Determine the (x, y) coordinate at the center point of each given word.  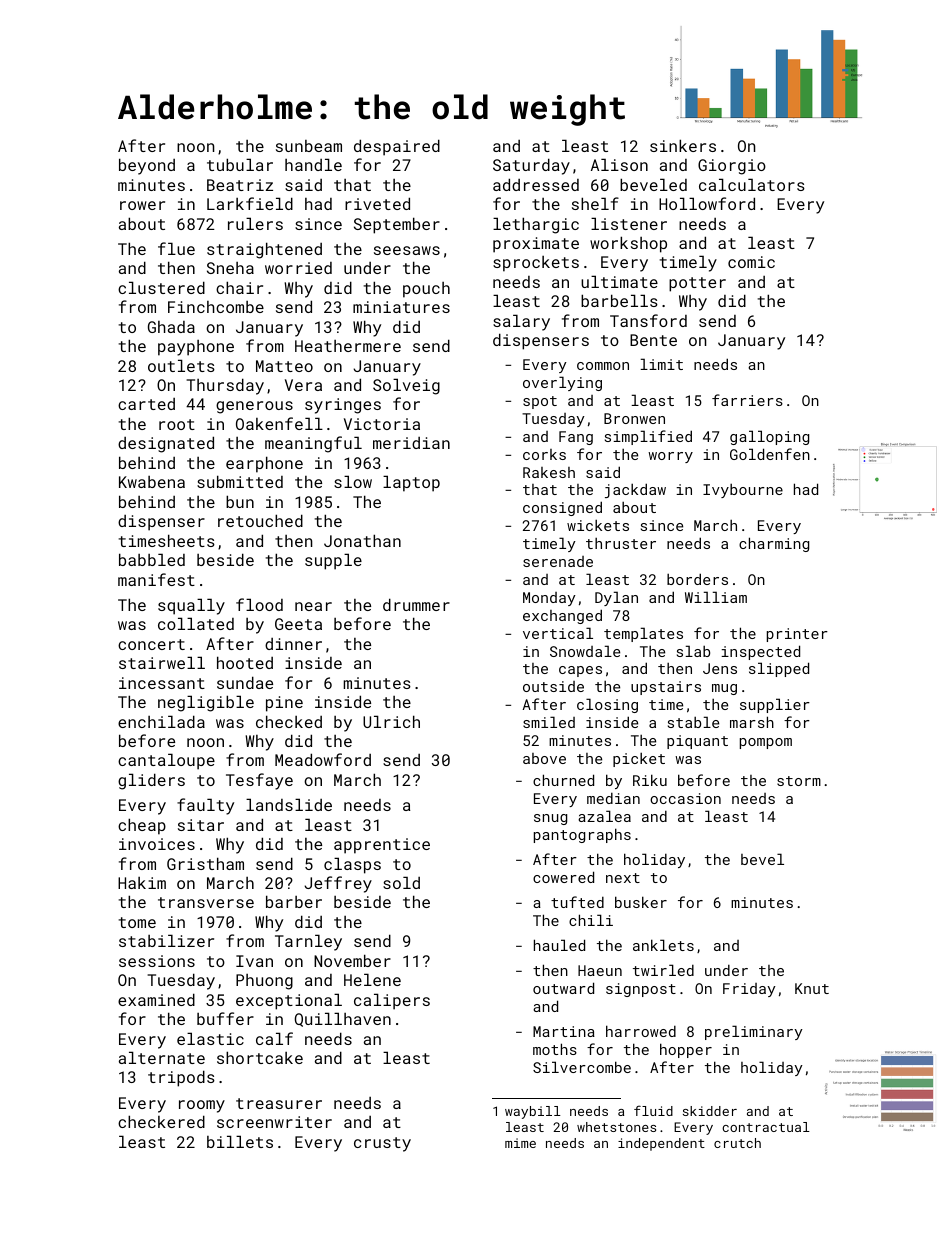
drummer (416, 604)
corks (544, 454)
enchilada (161, 721)
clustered (161, 287)
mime (520, 1143)
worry (670, 457)
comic (751, 262)
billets (240, 1141)
